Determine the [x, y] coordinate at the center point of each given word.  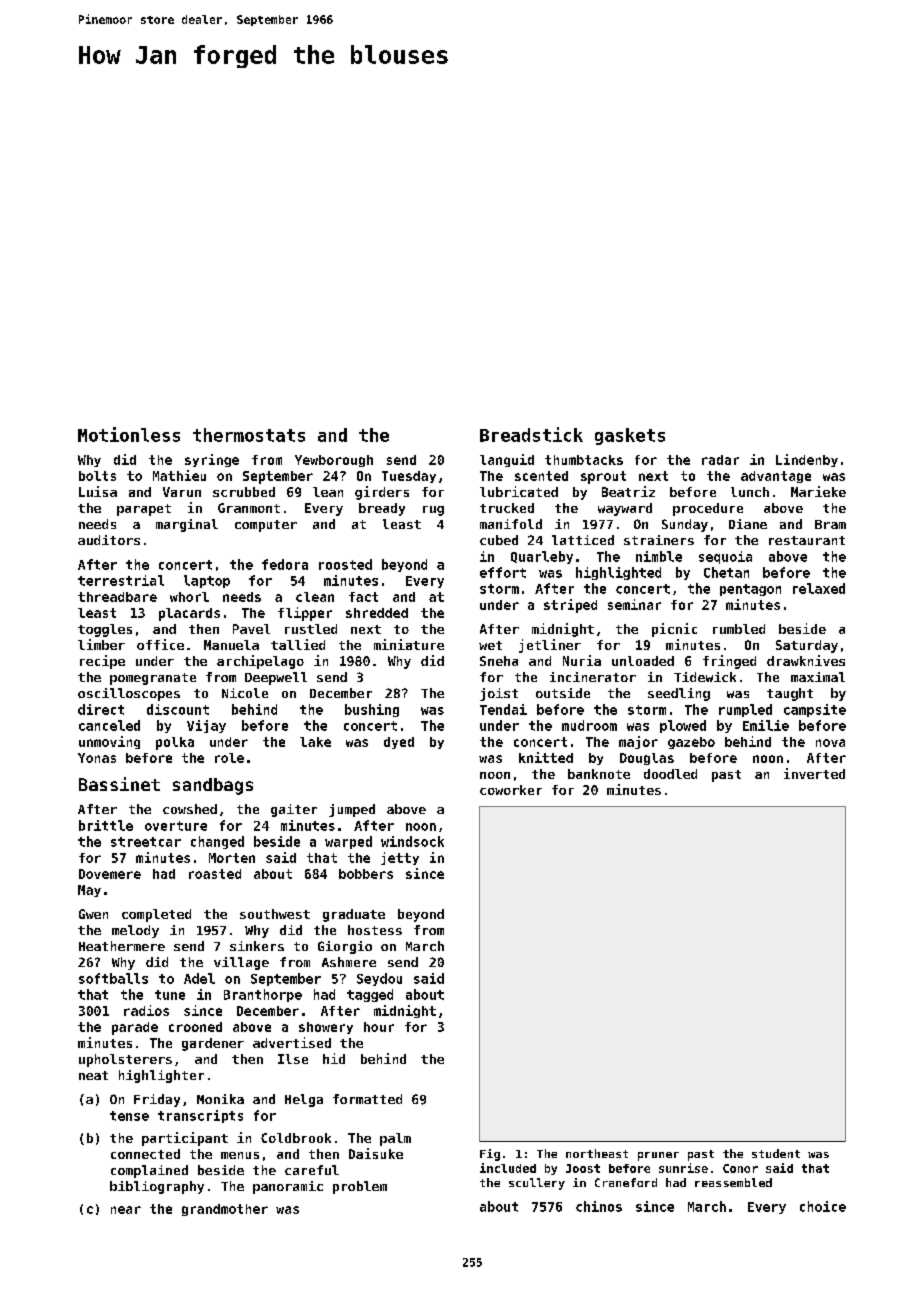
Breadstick [531, 434]
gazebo [691, 743]
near [126, 1210]
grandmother [225, 1210]
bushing [372, 710]
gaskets [630, 436]
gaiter [294, 810]
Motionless [129, 434]
